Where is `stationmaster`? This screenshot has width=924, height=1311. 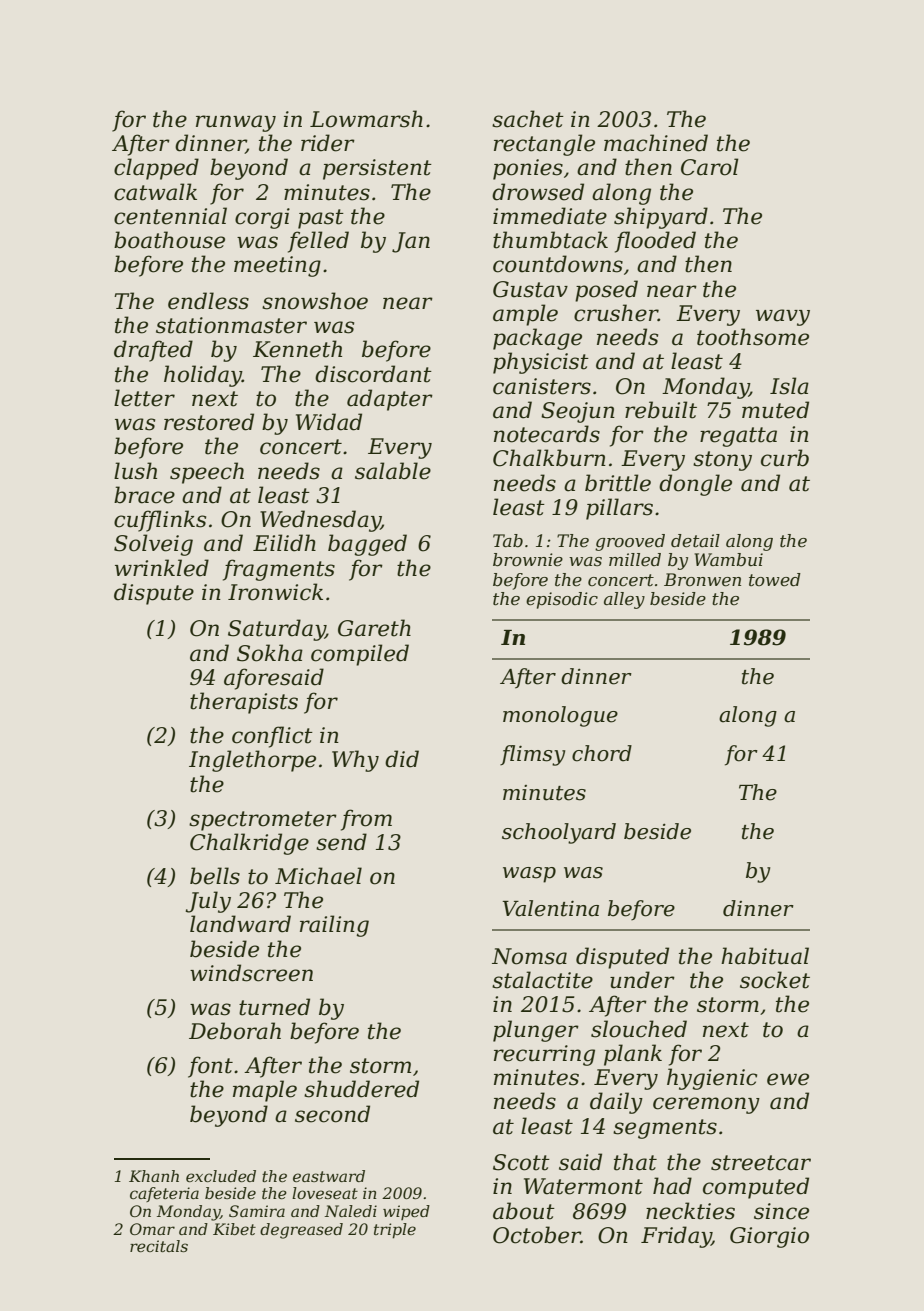 stationmaster is located at coordinates (231, 325).
